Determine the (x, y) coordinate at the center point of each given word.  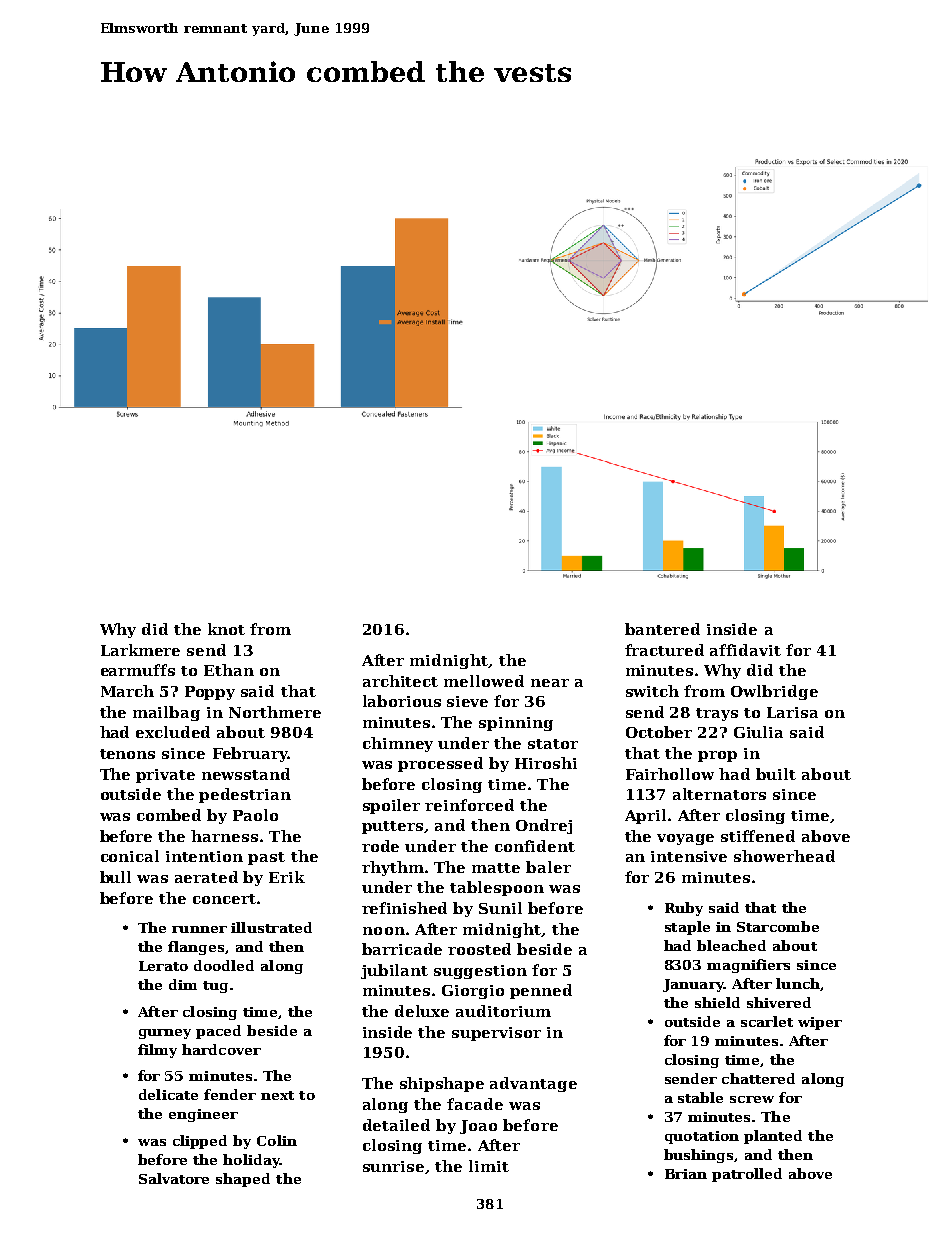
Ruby (684, 909)
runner (199, 929)
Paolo (255, 815)
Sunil (500, 908)
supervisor (496, 1034)
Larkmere (140, 650)
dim (183, 984)
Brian (686, 1174)
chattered (758, 1078)
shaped (243, 1180)
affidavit (745, 650)
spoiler (391, 806)
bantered (662, 629)
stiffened (758, 836)
